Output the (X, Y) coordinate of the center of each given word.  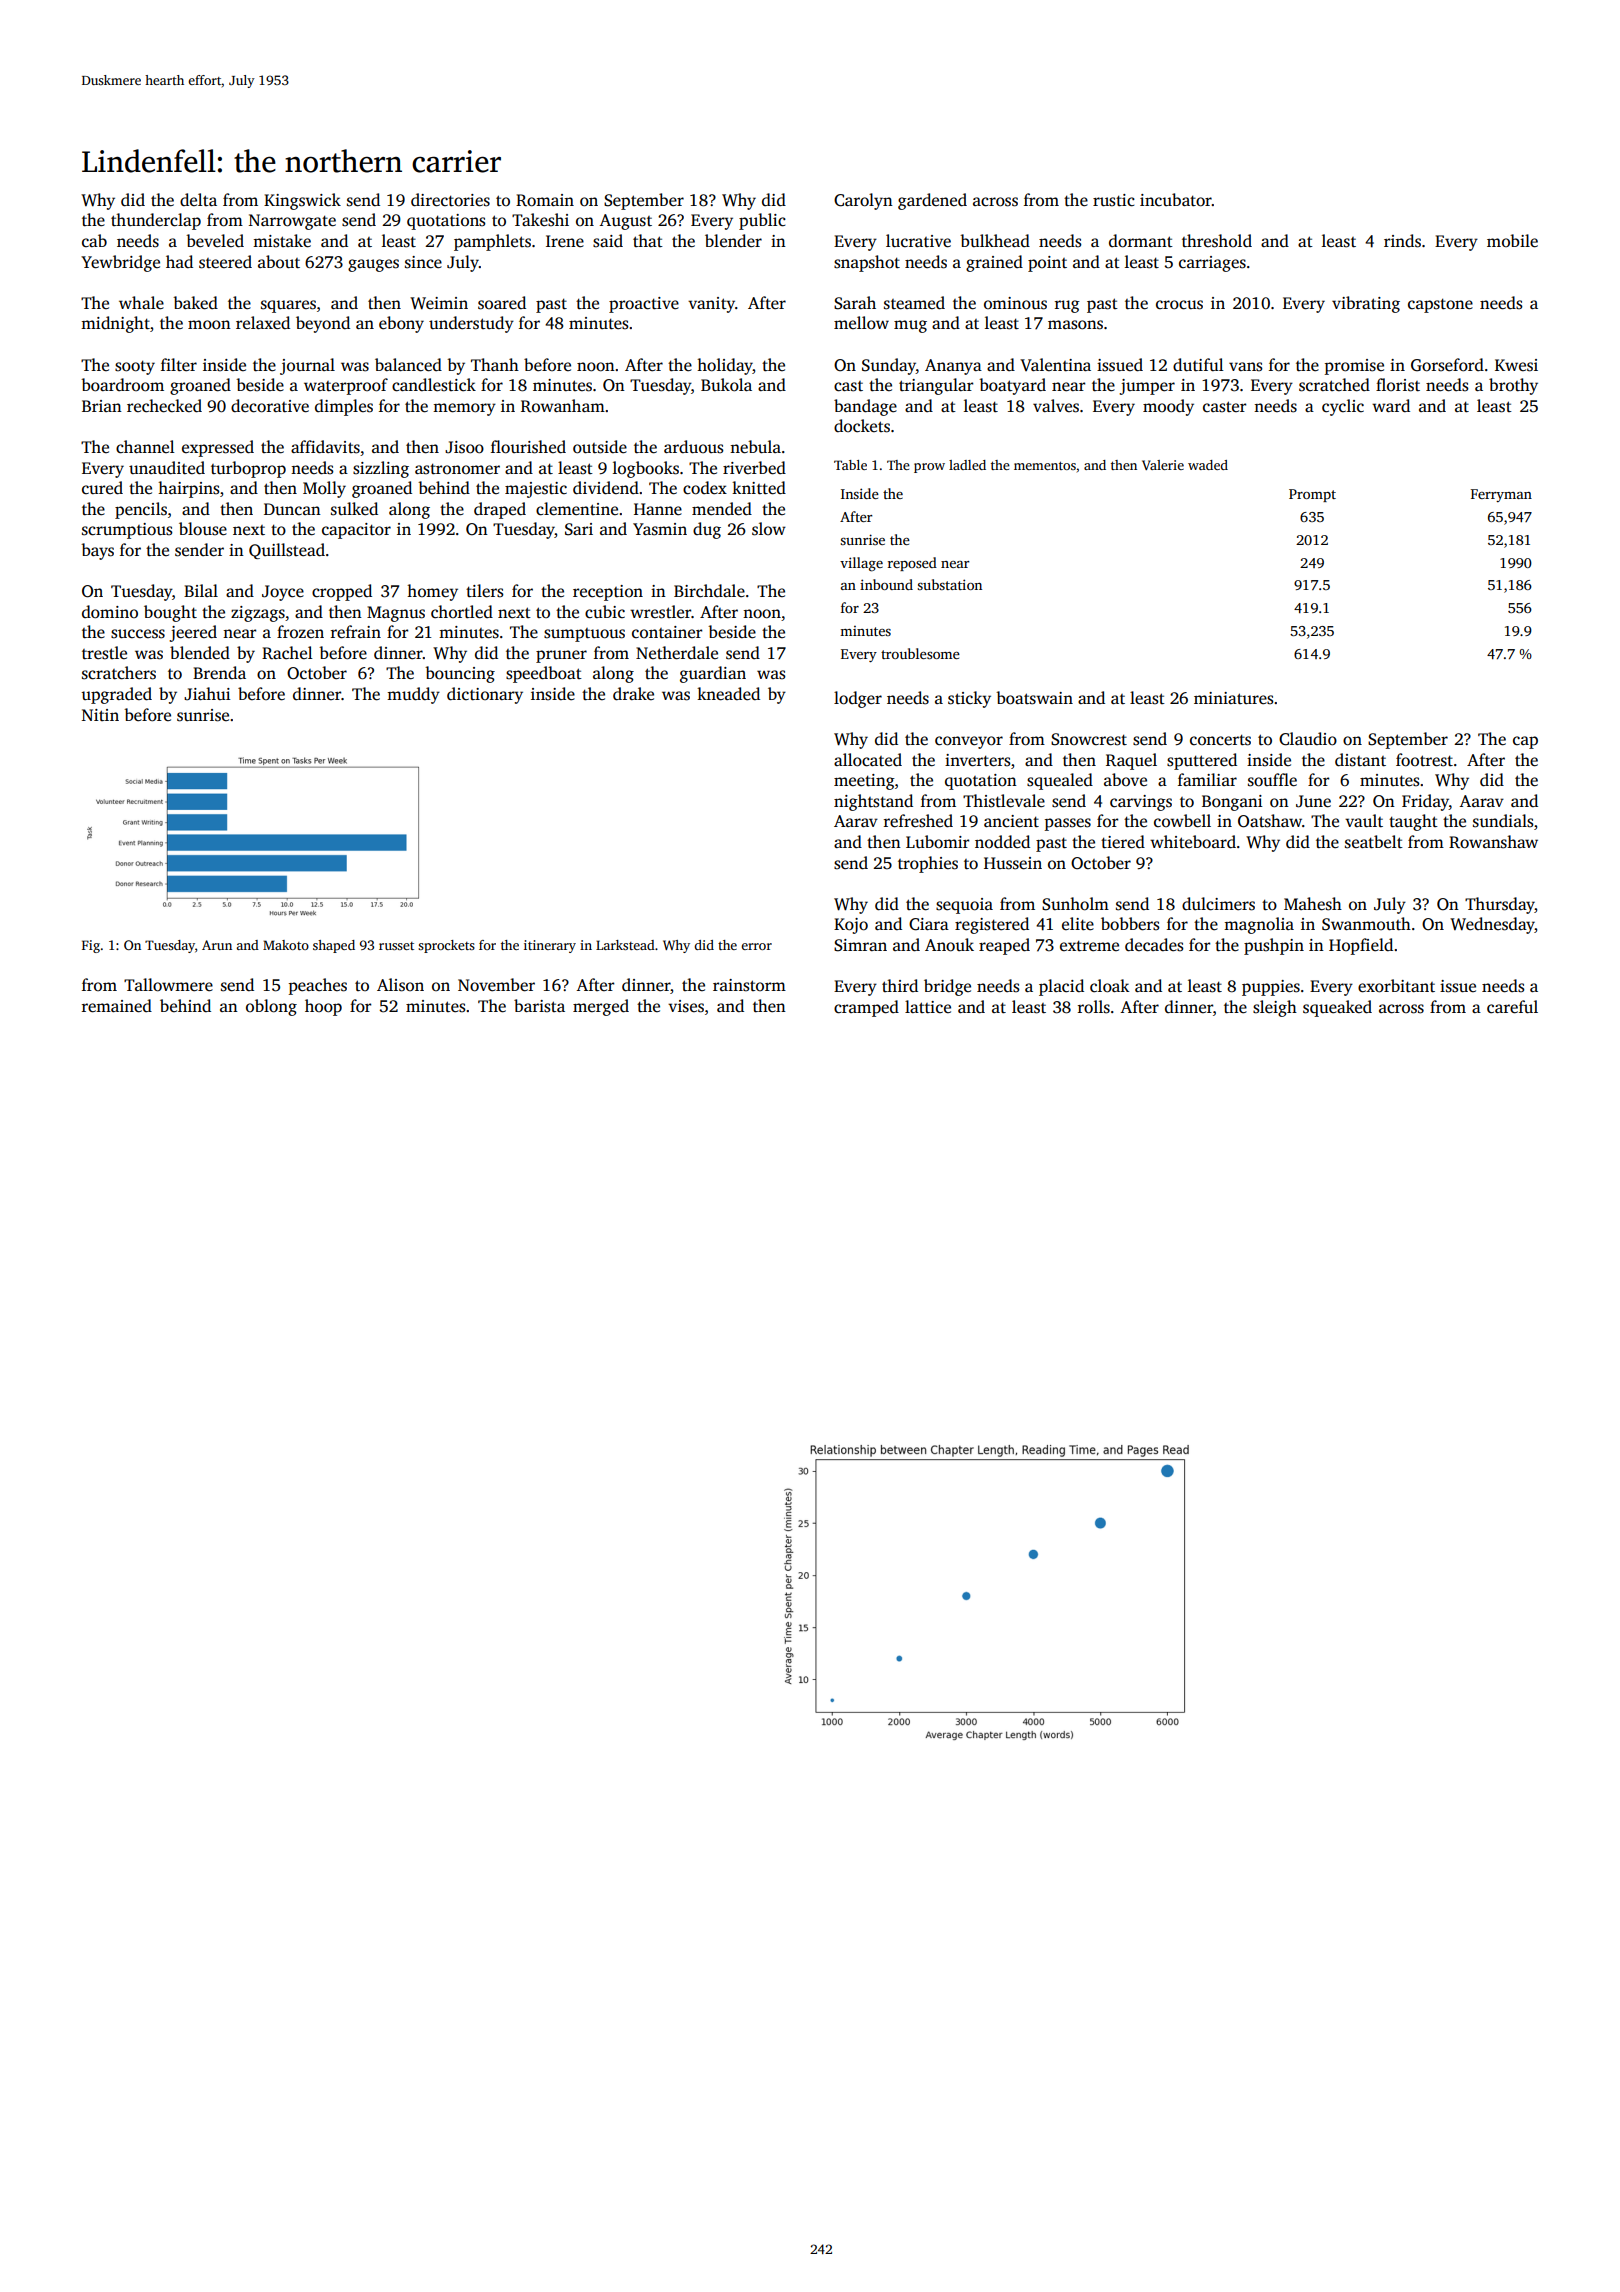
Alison (400, 985)
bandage (865, 407)
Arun (217, 945)
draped (500, 510)
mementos (1045, 466)
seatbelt (1374, 842)
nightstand (873, 802)
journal (307, 366)
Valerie (1163, 465)
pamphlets (492, 242)
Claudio (1308, 739)
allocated (868, 760)
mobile (1512, 241)
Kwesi (1516, 365)
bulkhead (995, 240)
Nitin (100, 715)
